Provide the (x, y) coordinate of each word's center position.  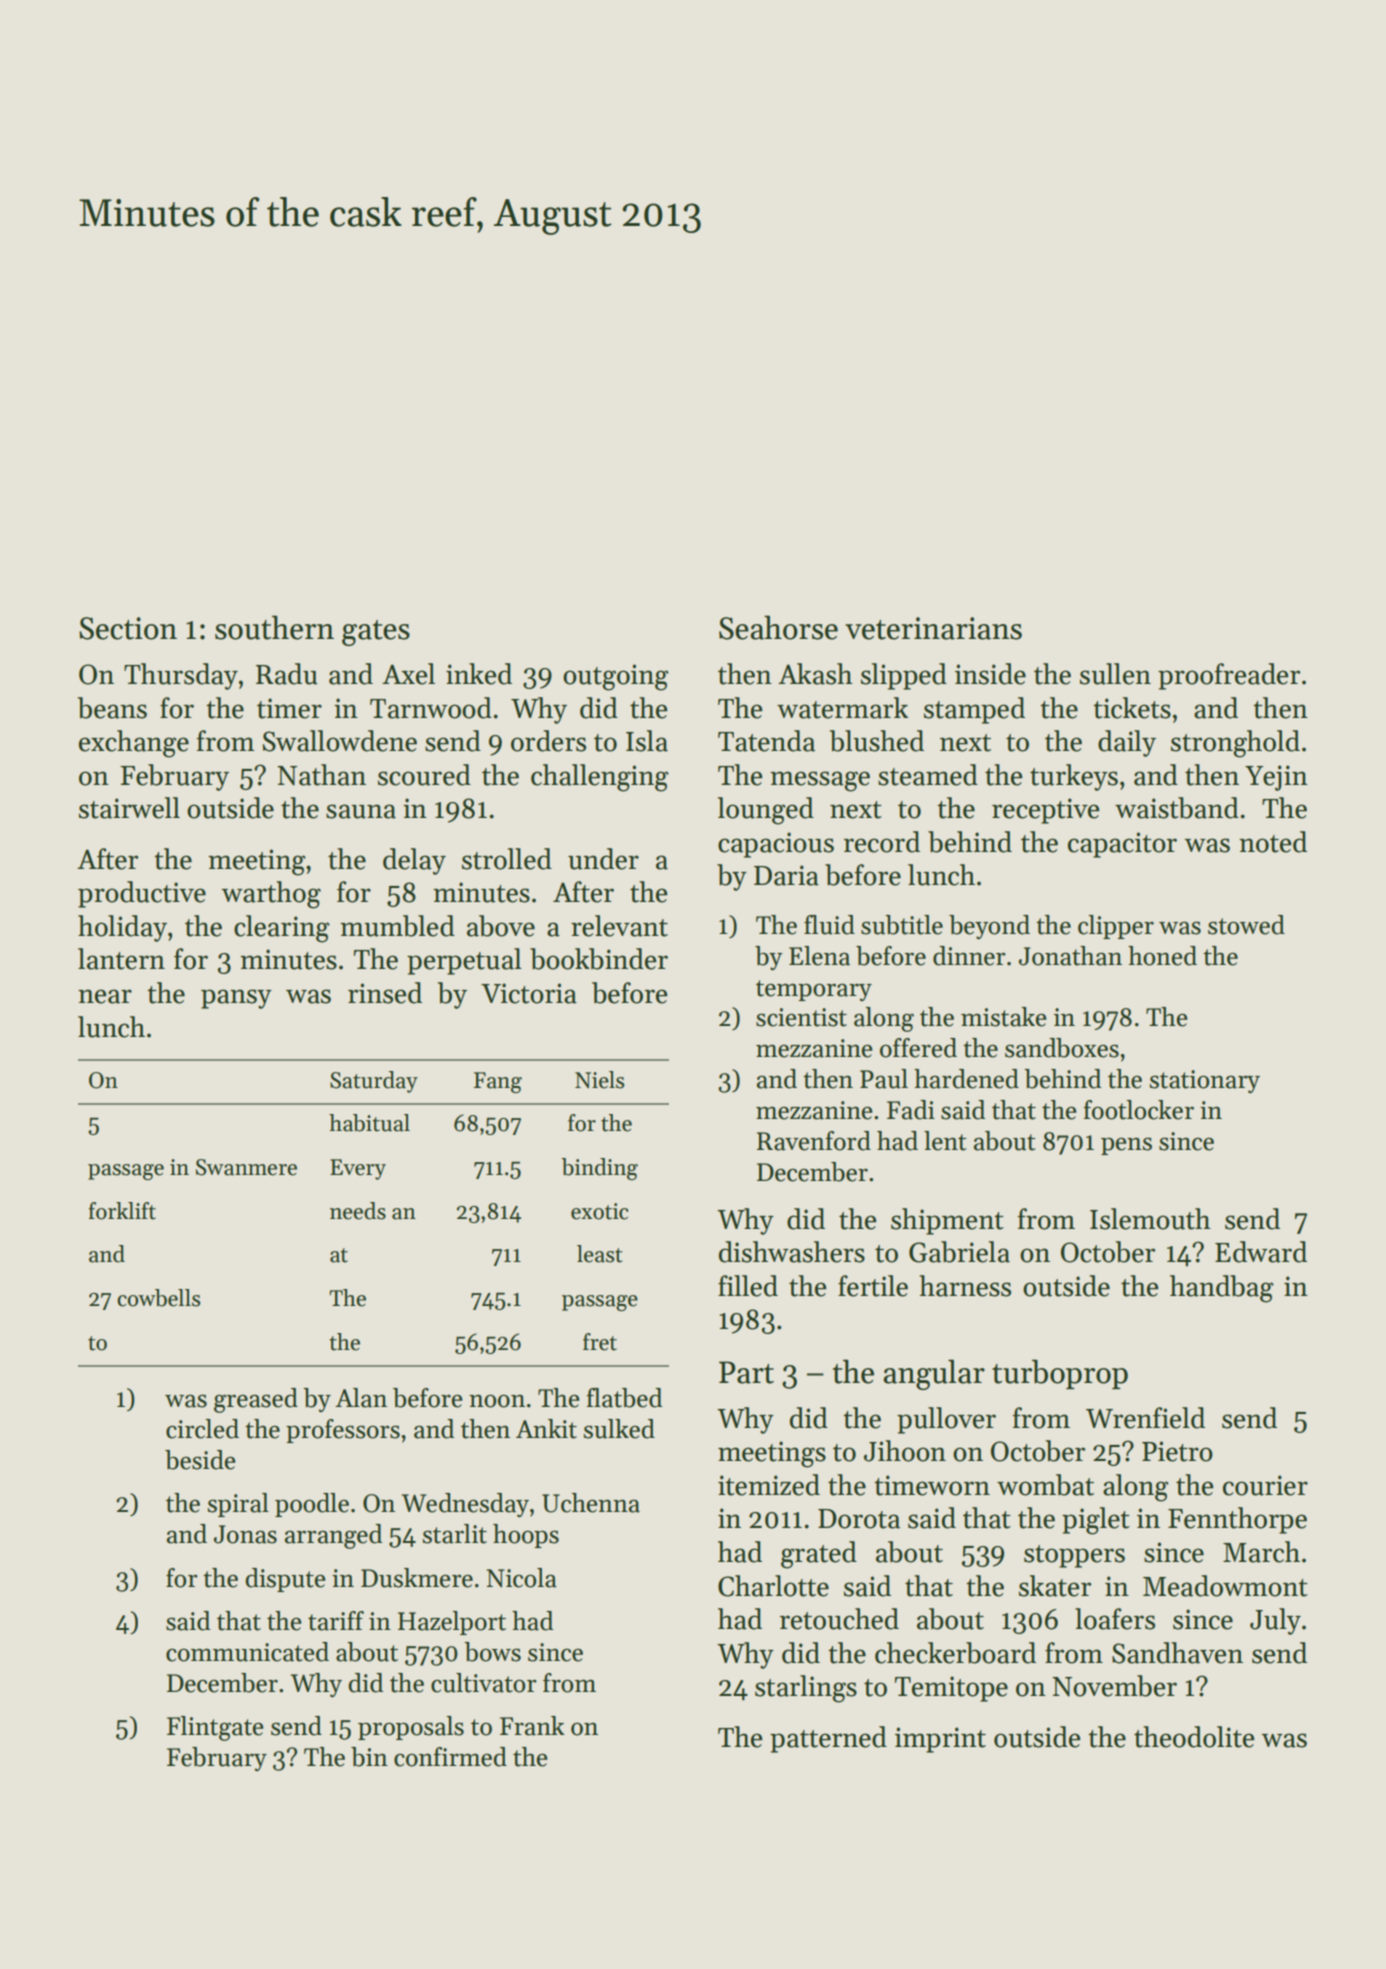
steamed (928, 775)
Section (128, 628)
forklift (122, 1211)
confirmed (450, 1757)
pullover (946, 1420)
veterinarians (933, 628)
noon (497, 1401)
